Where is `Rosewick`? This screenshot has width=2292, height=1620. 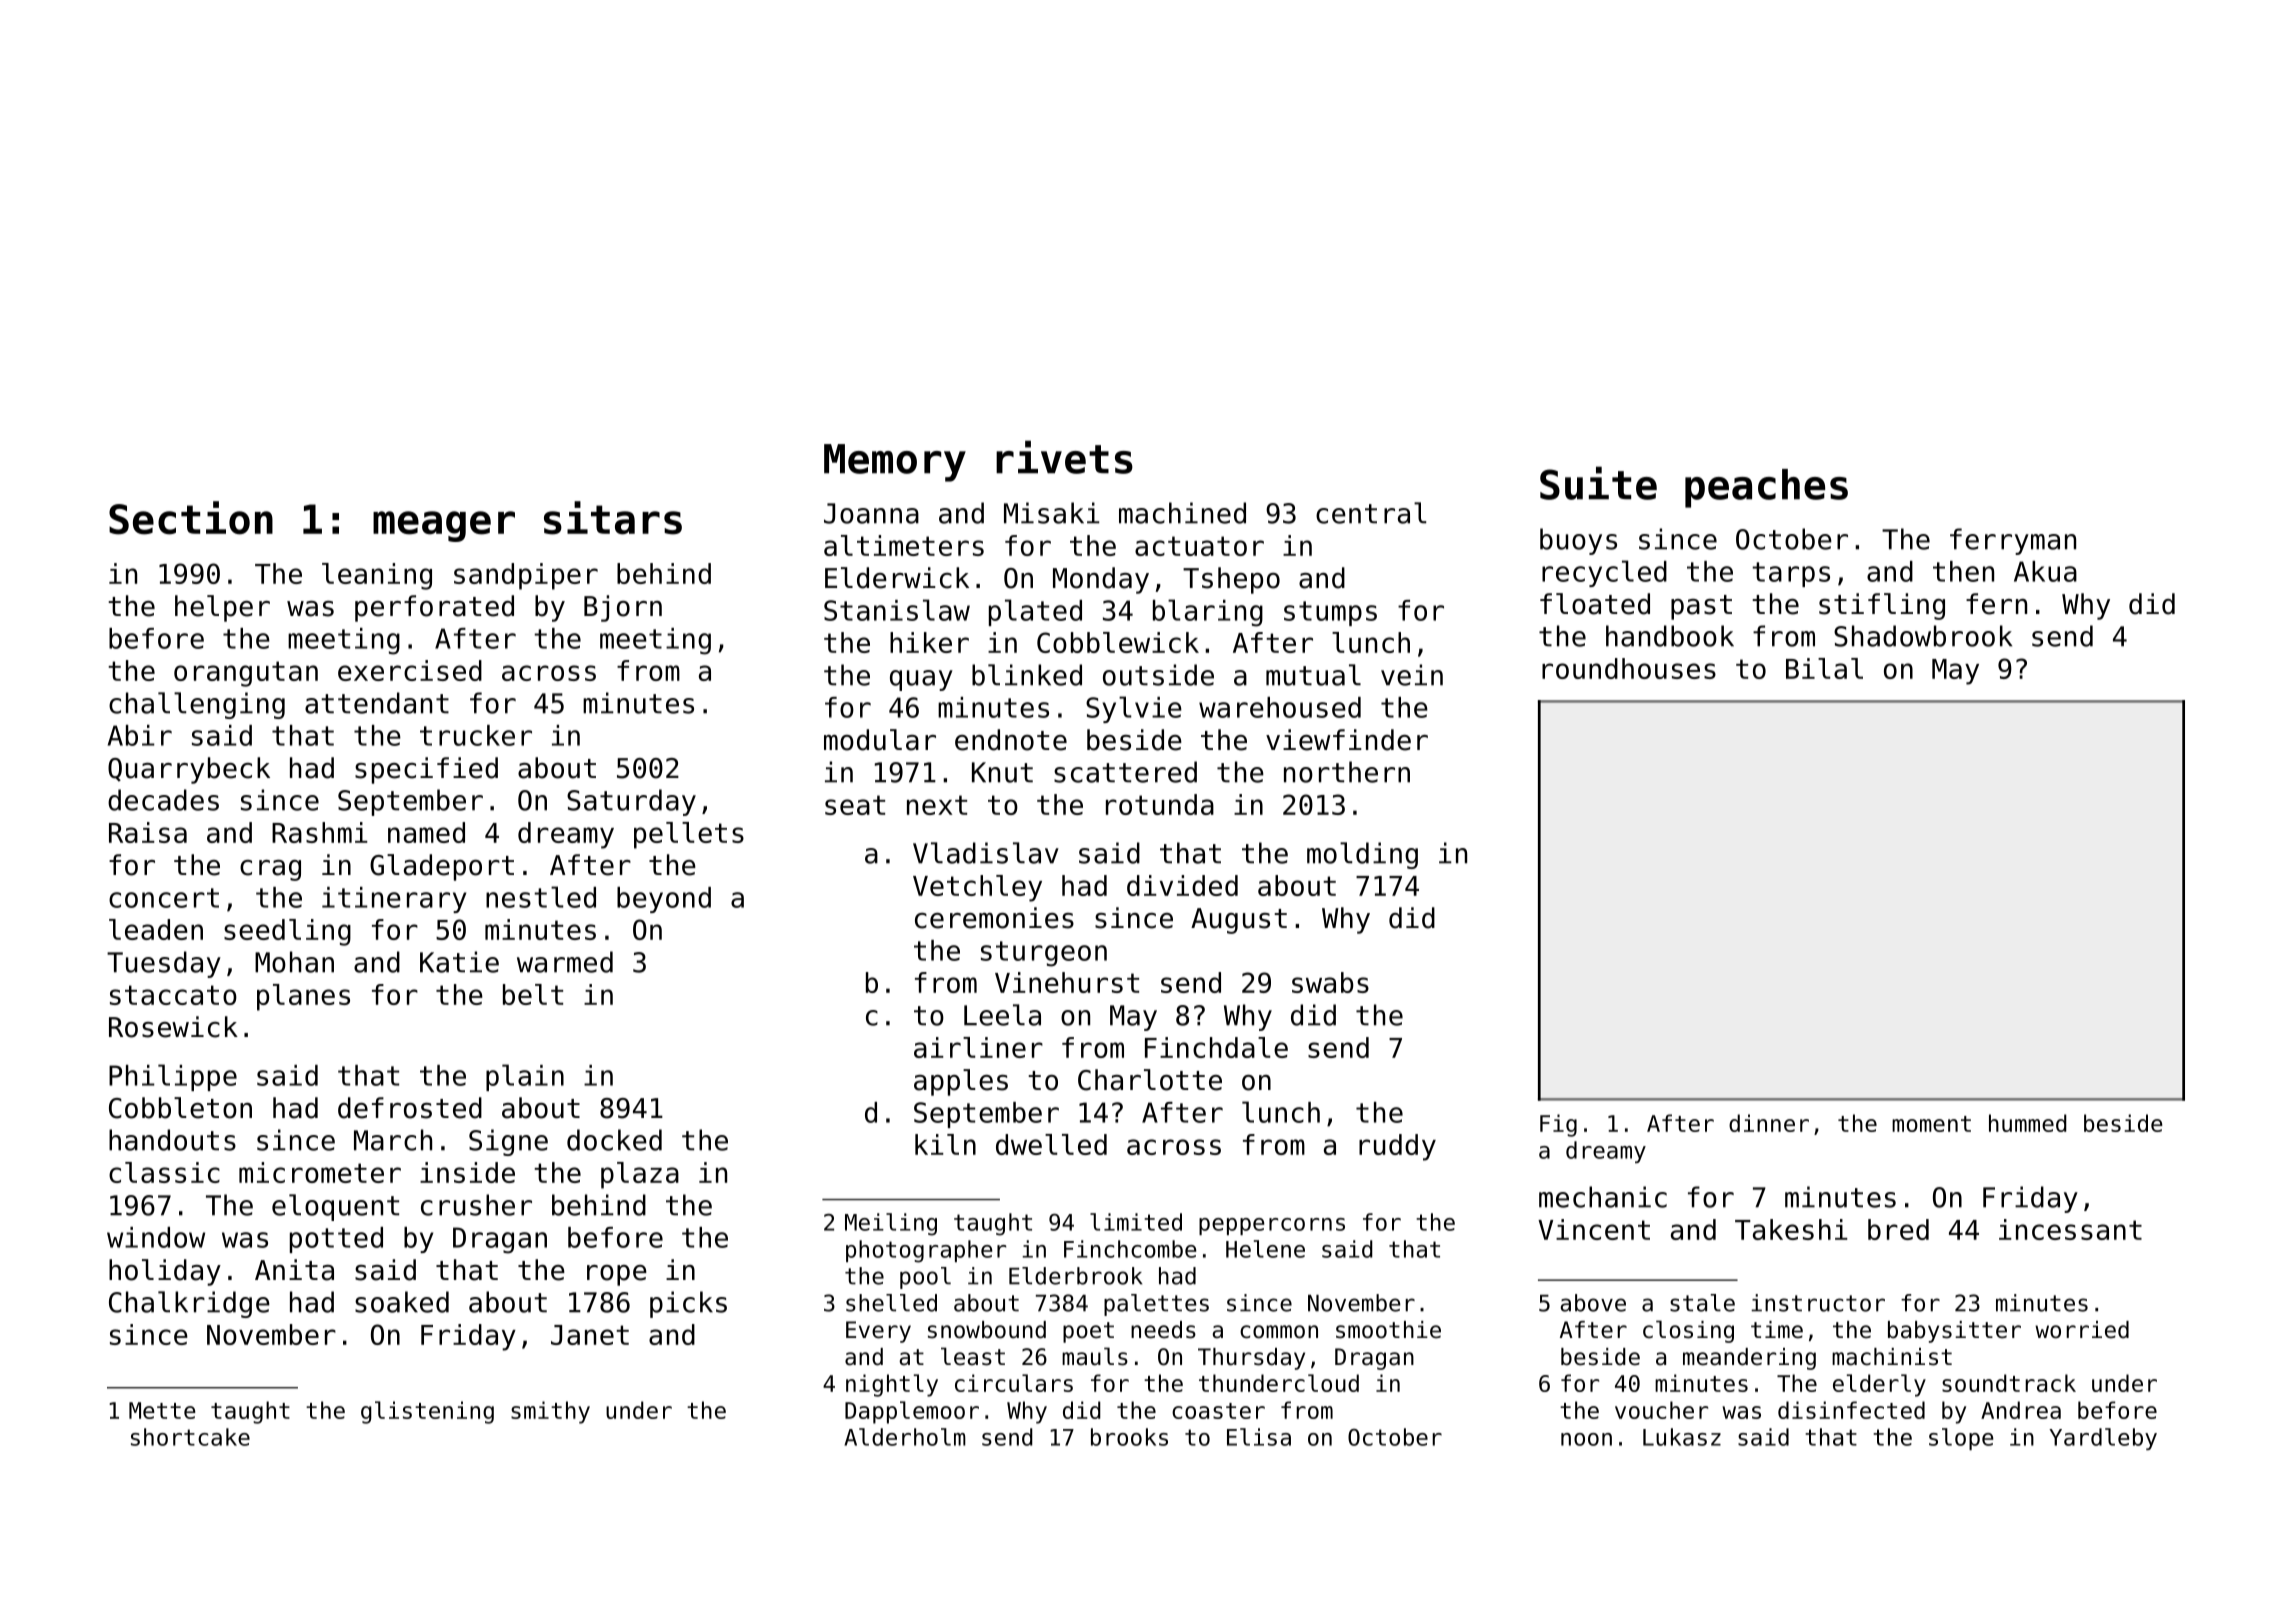
Rosewick is located at coordinates (173, 1027).
